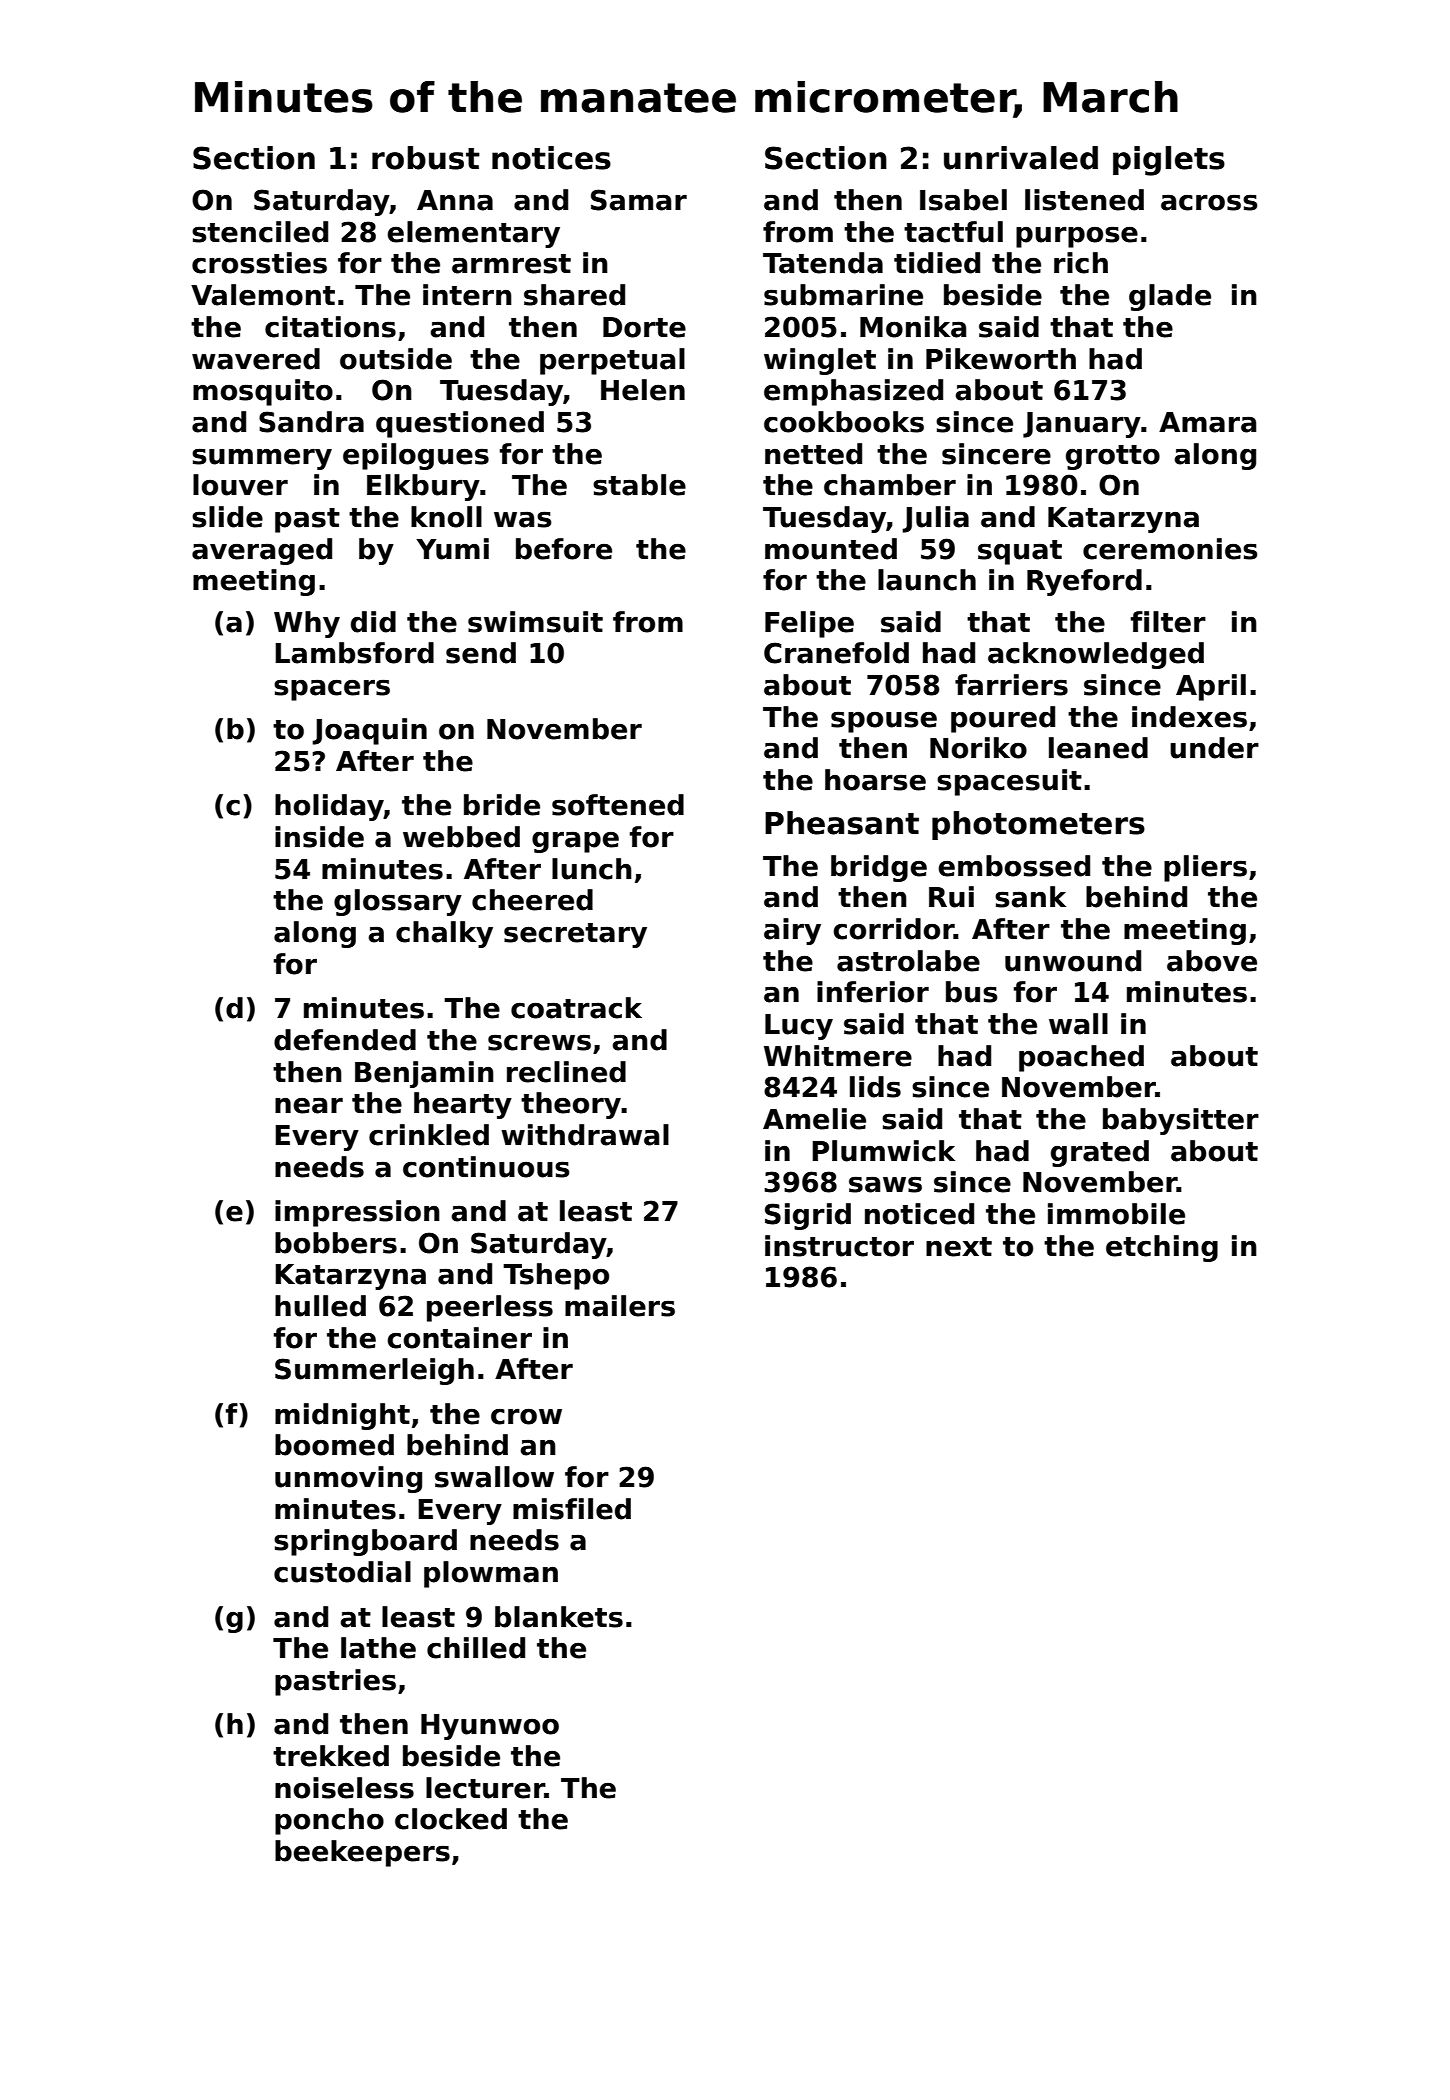  I want to click on blankets, so click(559, 1617).
